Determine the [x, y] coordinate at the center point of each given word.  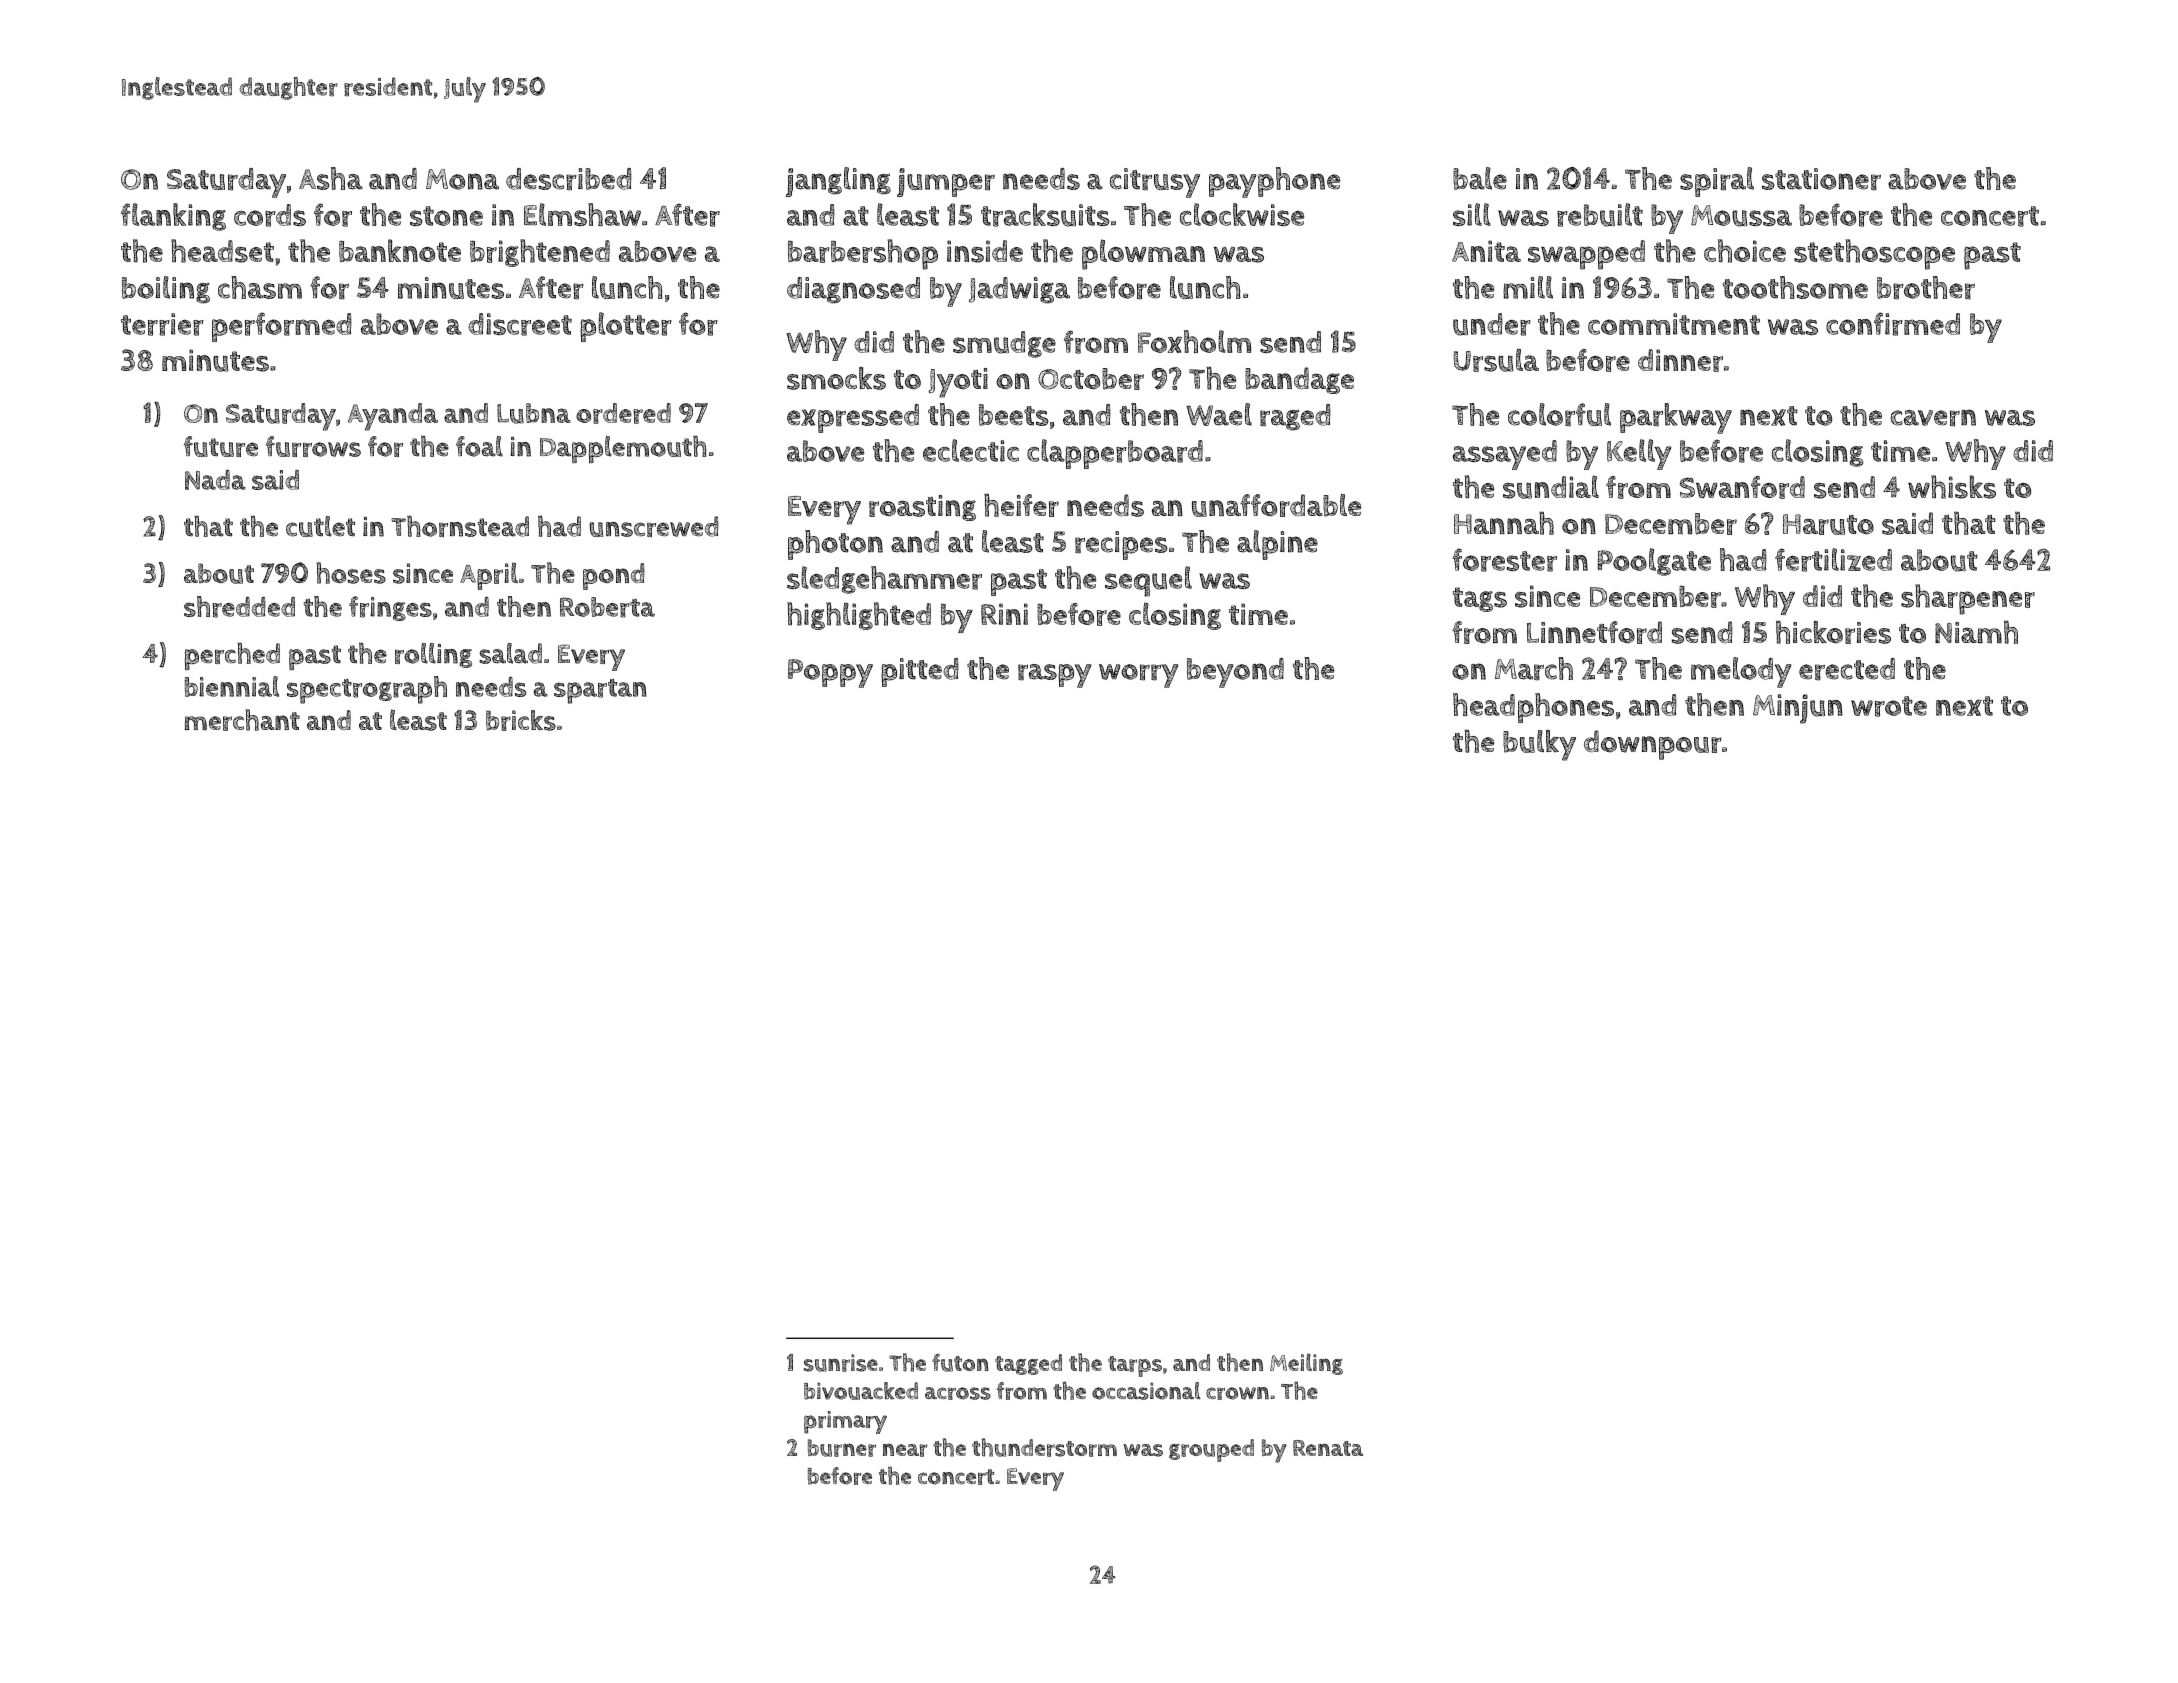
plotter [626, 327]
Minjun [1798, 709]
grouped [1211, 1450]
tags [1480, 599]
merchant [242, 720]
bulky [1539, 745]
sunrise [841, 1363]
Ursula [1496, 360]
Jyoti [958, 383]
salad [510, 653]
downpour [1653, 745]
